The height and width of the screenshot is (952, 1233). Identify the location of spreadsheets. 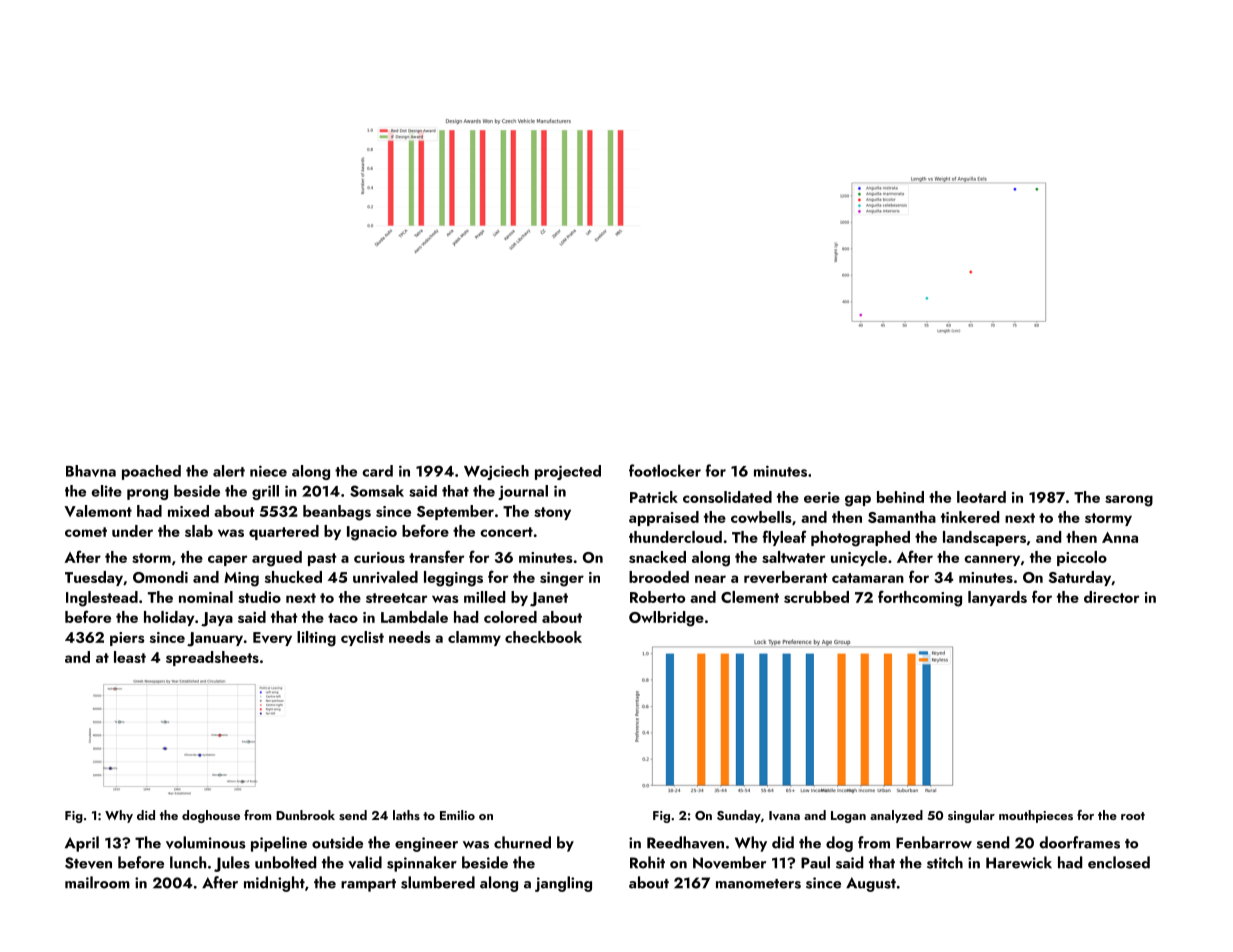
(212, 658).
